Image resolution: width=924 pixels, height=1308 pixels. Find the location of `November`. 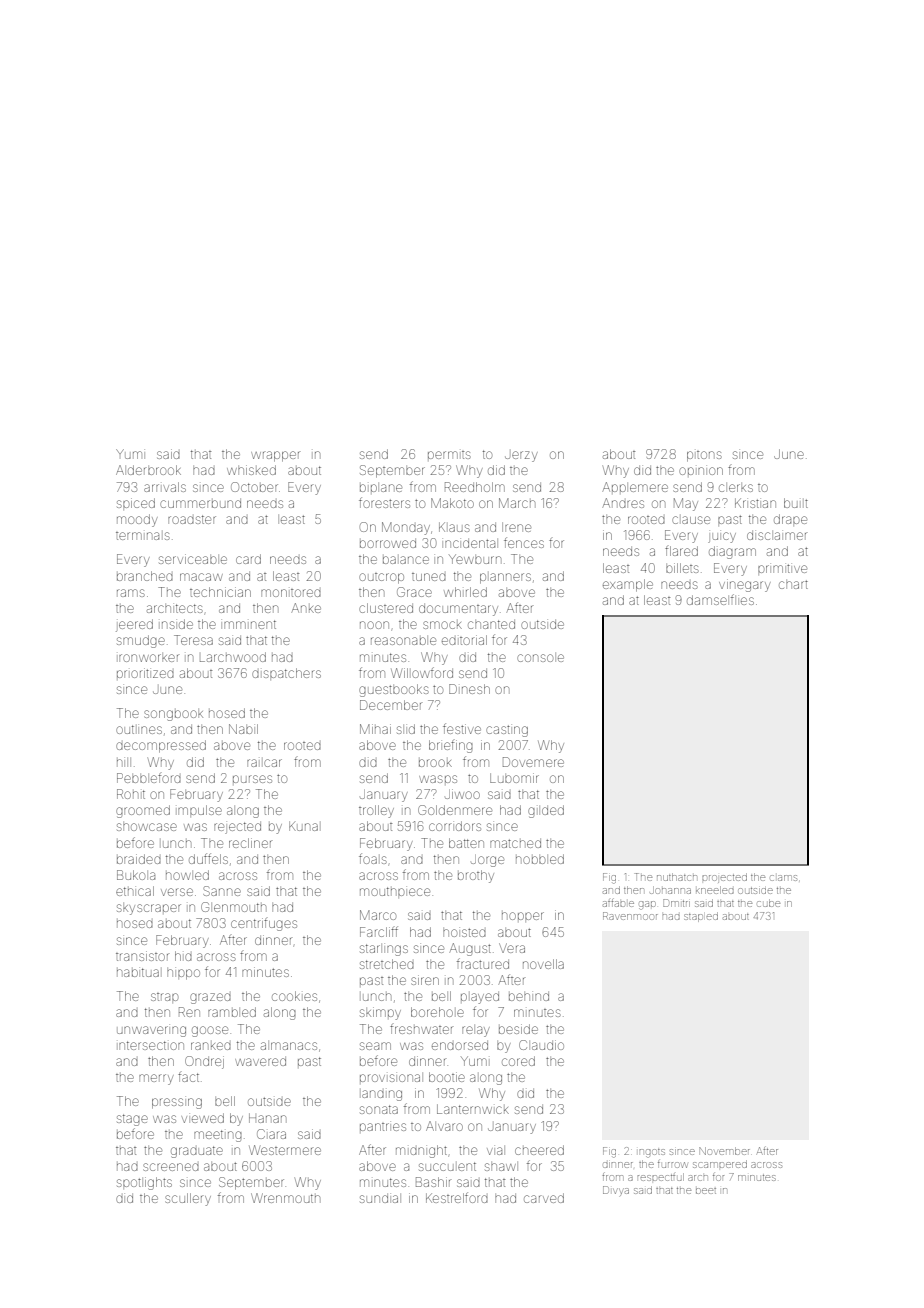

November is located at coordinates (724, 1151).
